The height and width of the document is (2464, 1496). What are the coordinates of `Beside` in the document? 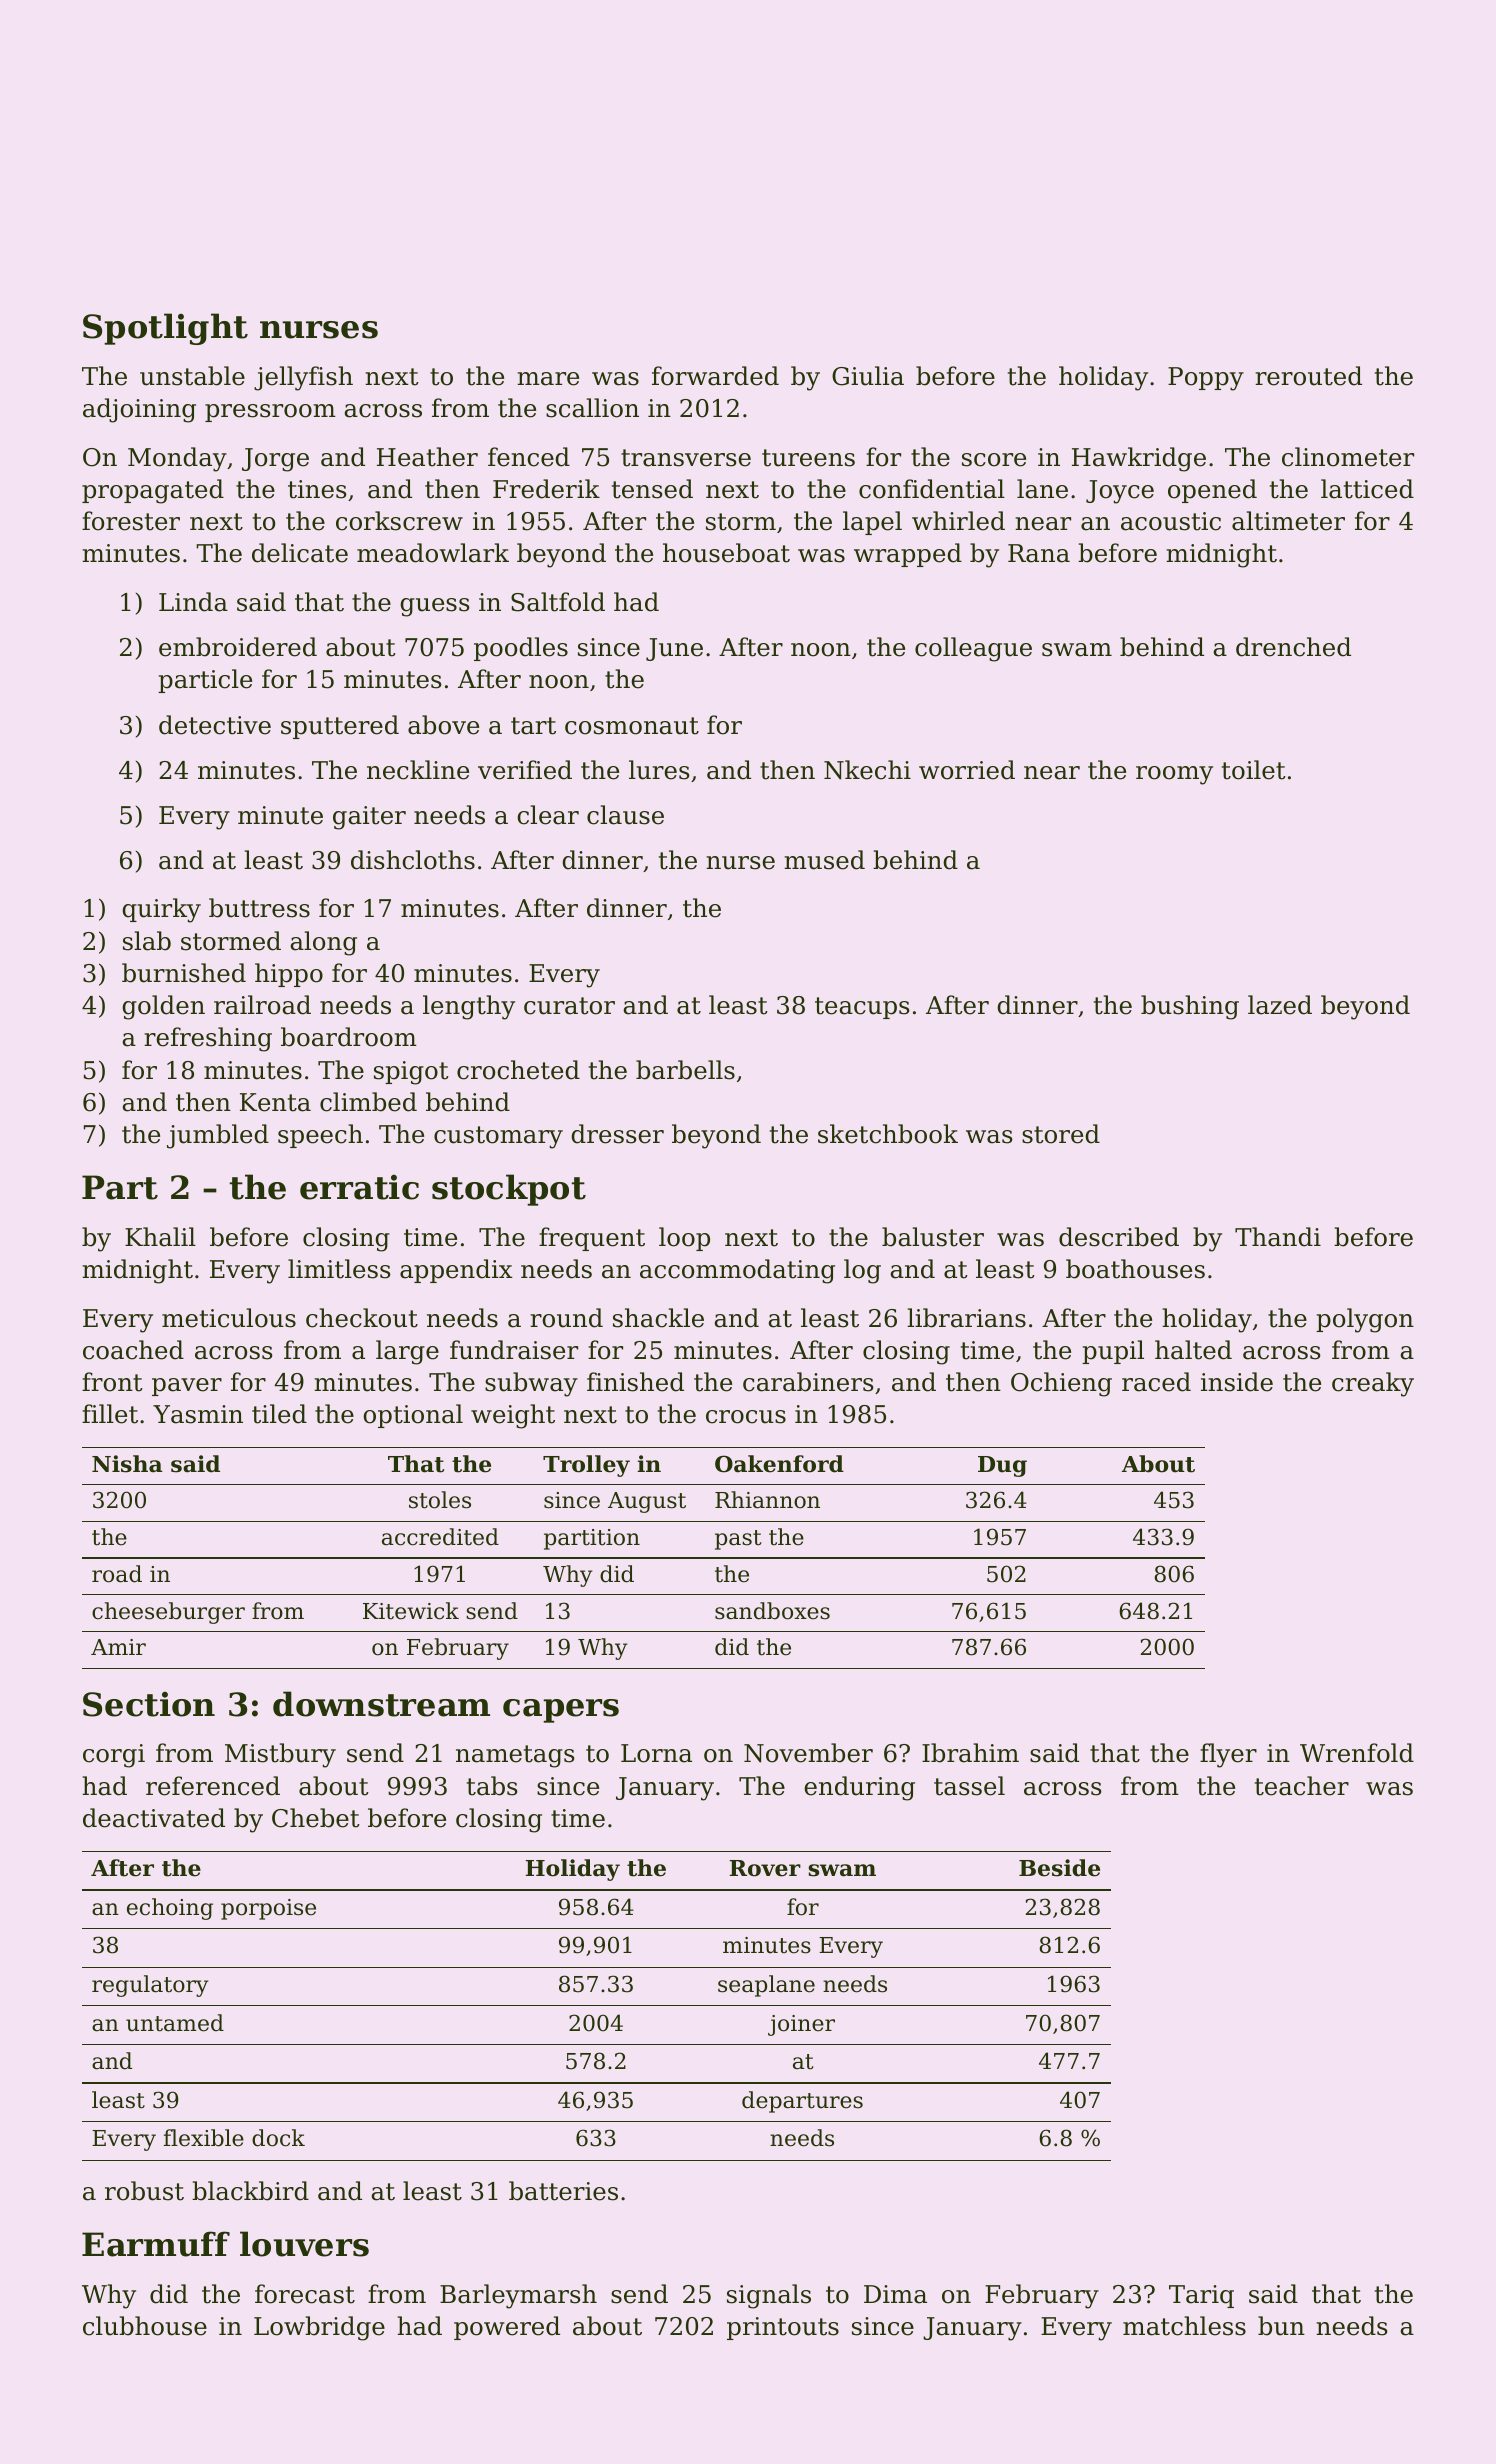 It's located at (1059, 1868).
